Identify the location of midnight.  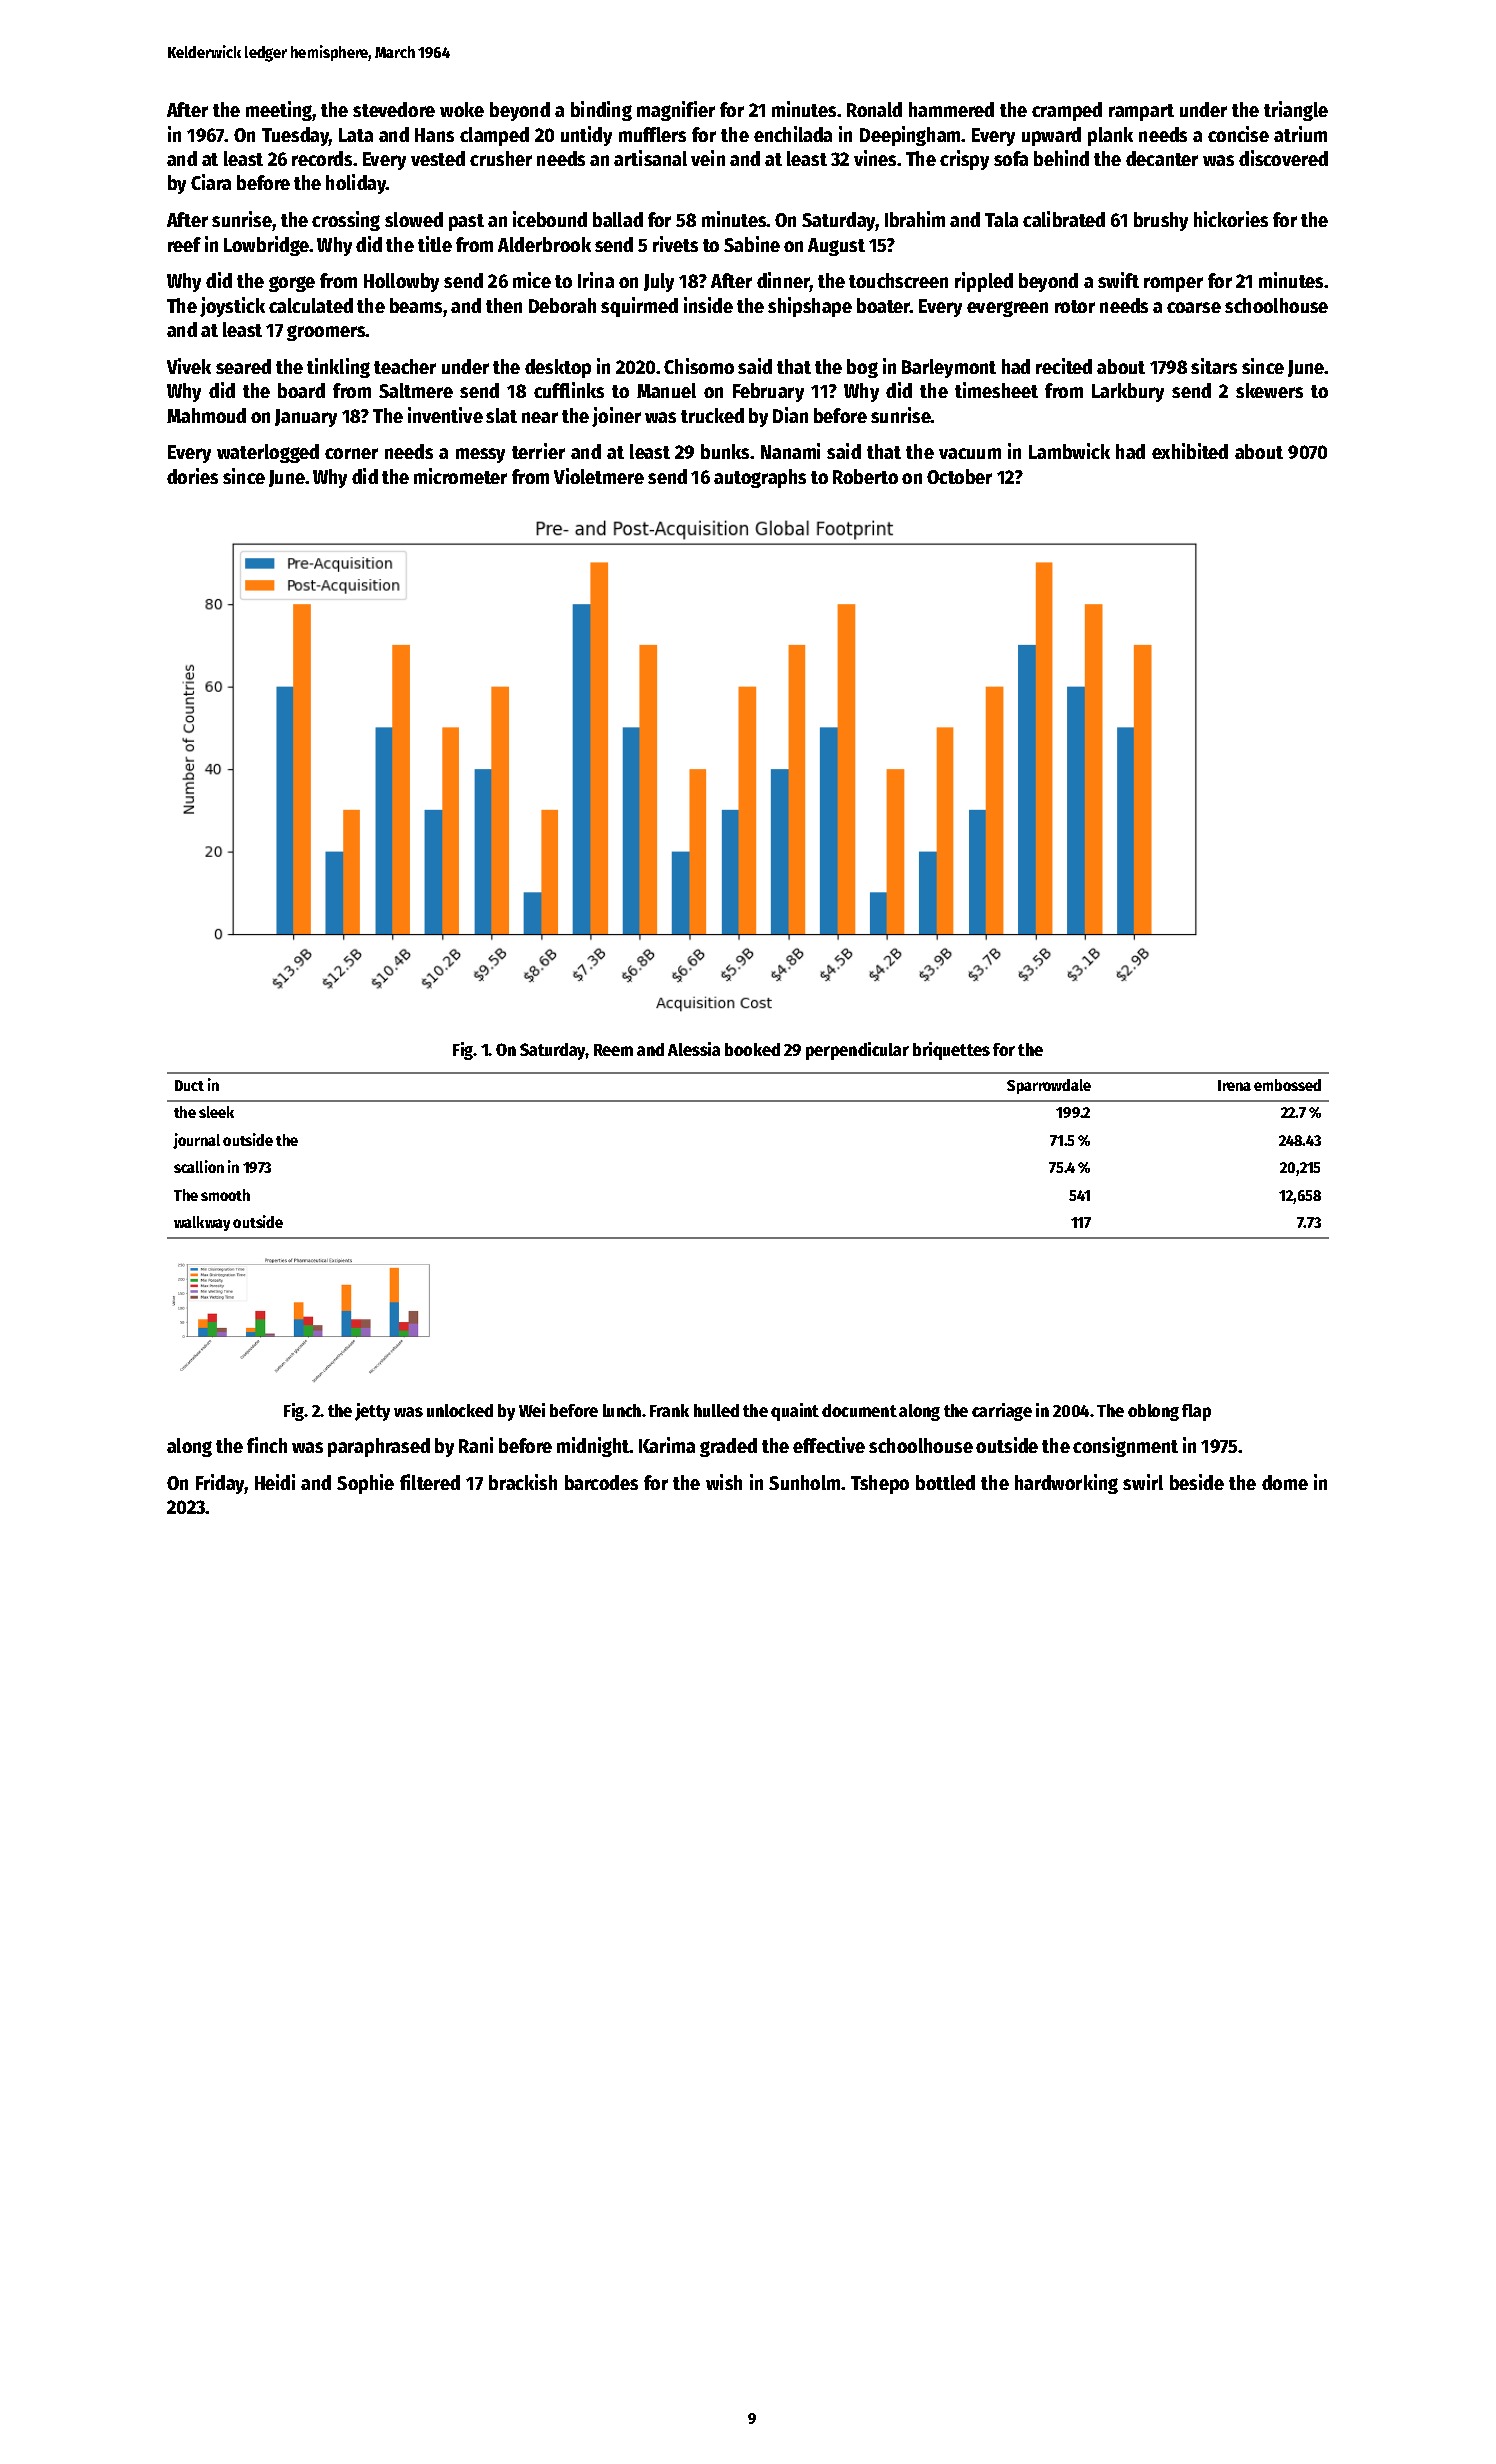
(593, 1447).
